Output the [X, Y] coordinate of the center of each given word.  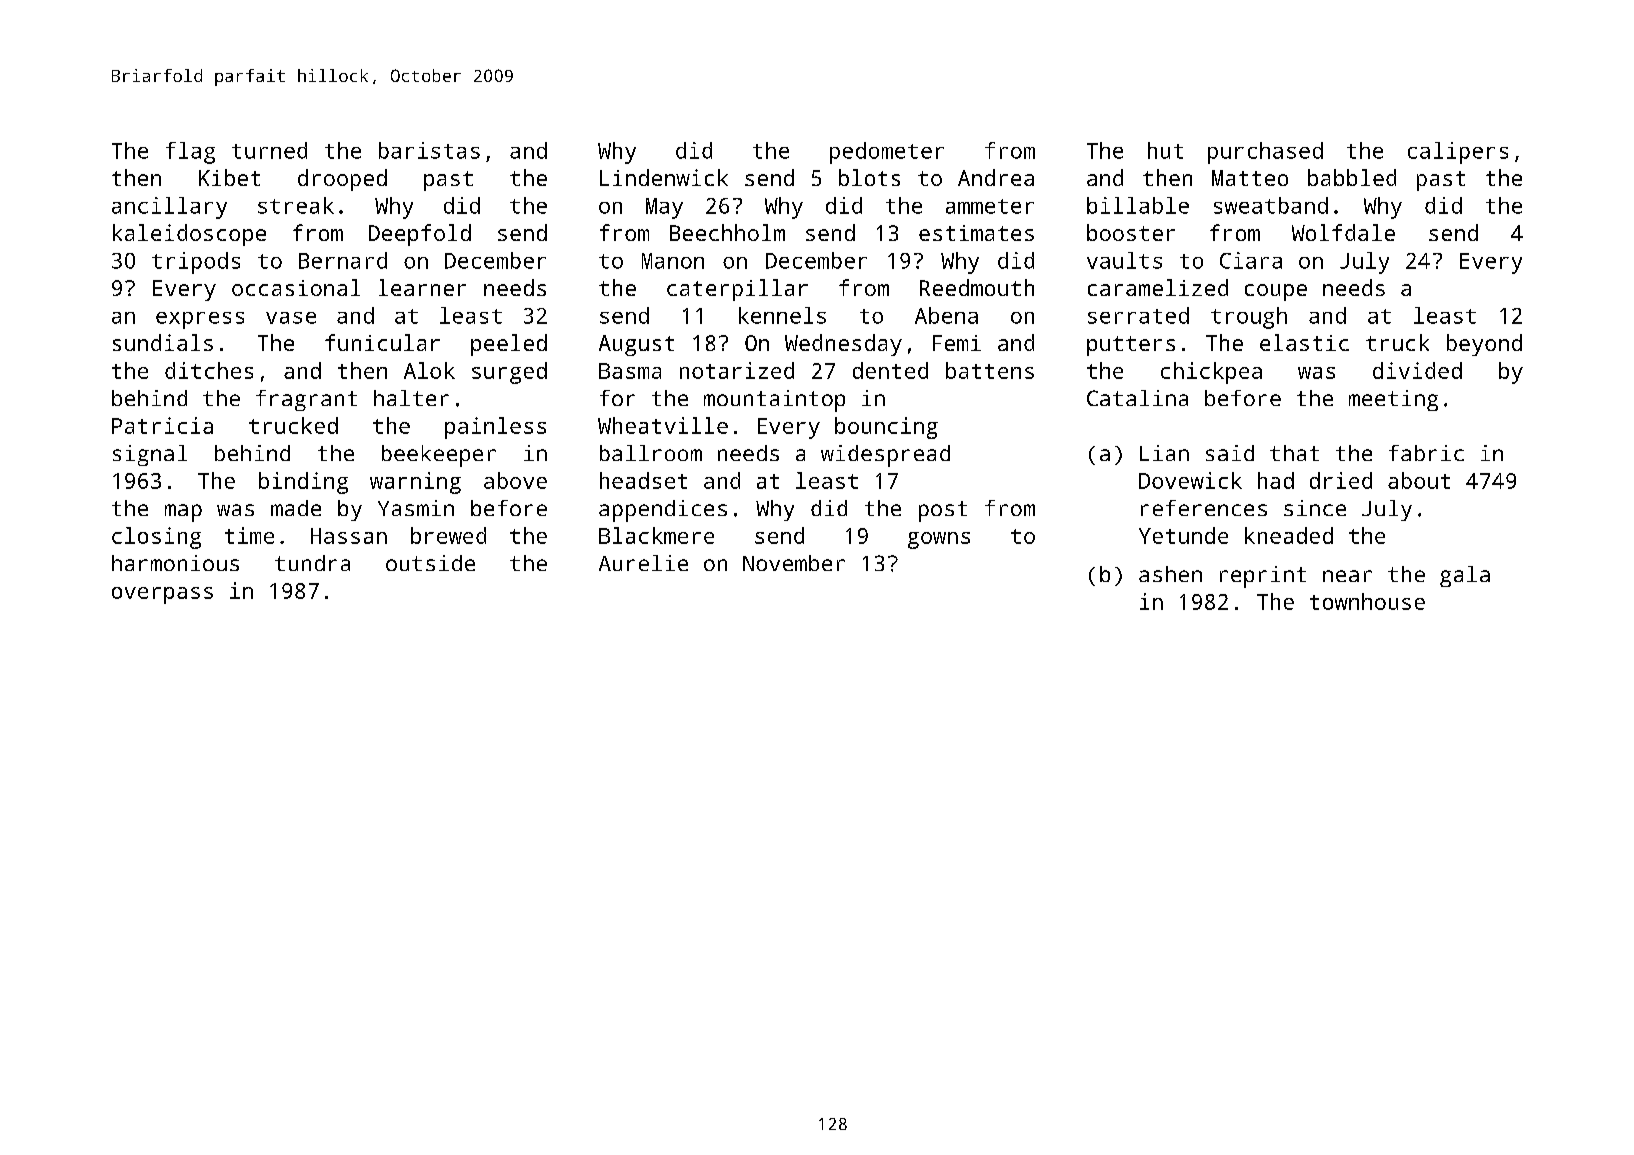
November [794, 563]
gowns [939, 540]
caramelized [1158, 287]
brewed [448, 535]
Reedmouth [977, 287]
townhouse [1367, 601]
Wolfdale [1343, 232]
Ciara [1251, 260]
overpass [162, 595]
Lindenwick [664, 177]
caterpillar [737, 290]
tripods [196, 263]
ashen [1170, 574]
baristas [429, 150]
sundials [163, 342]
